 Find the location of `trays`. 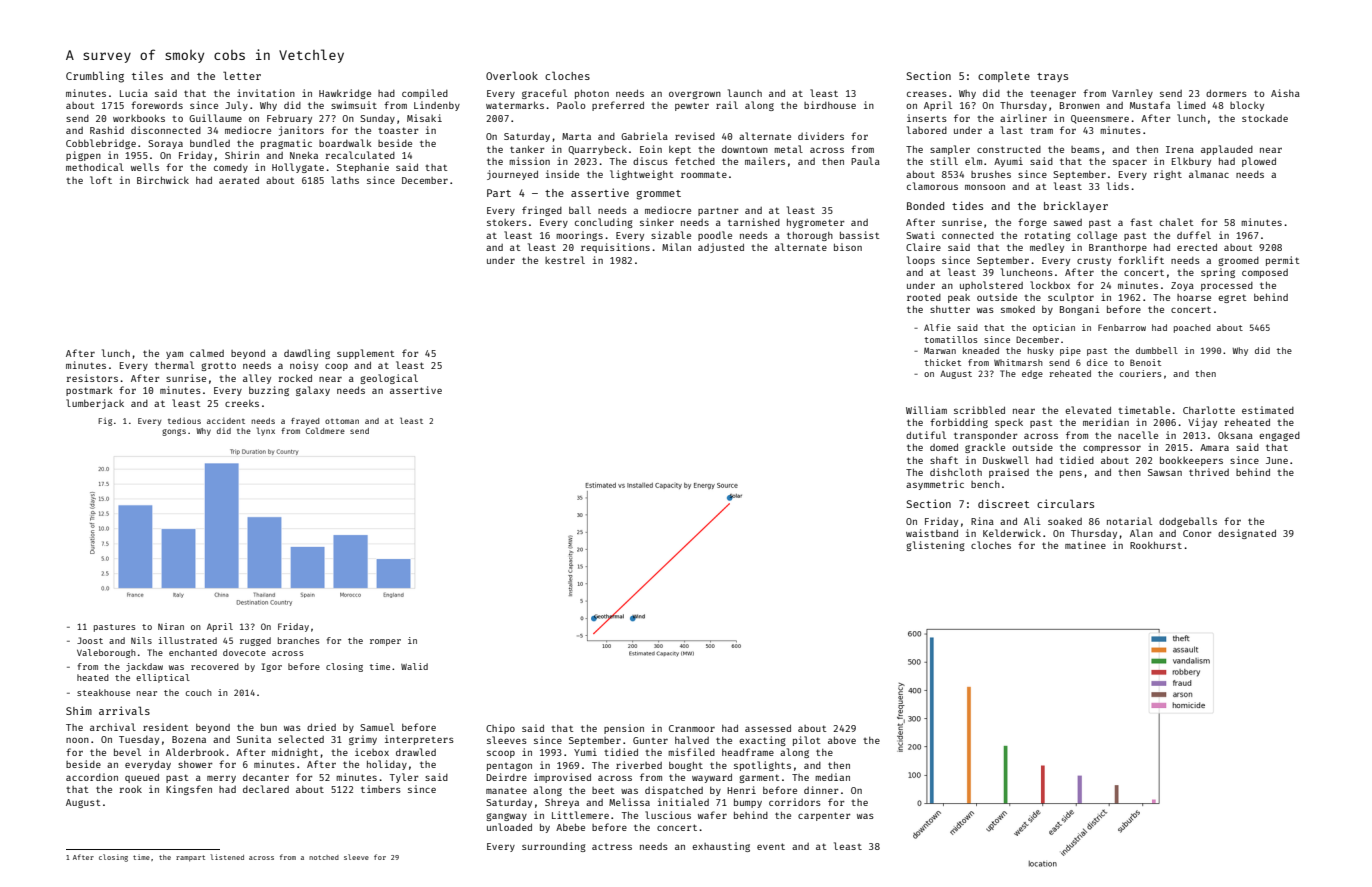

trays is located at coordinates (1052, 77).
